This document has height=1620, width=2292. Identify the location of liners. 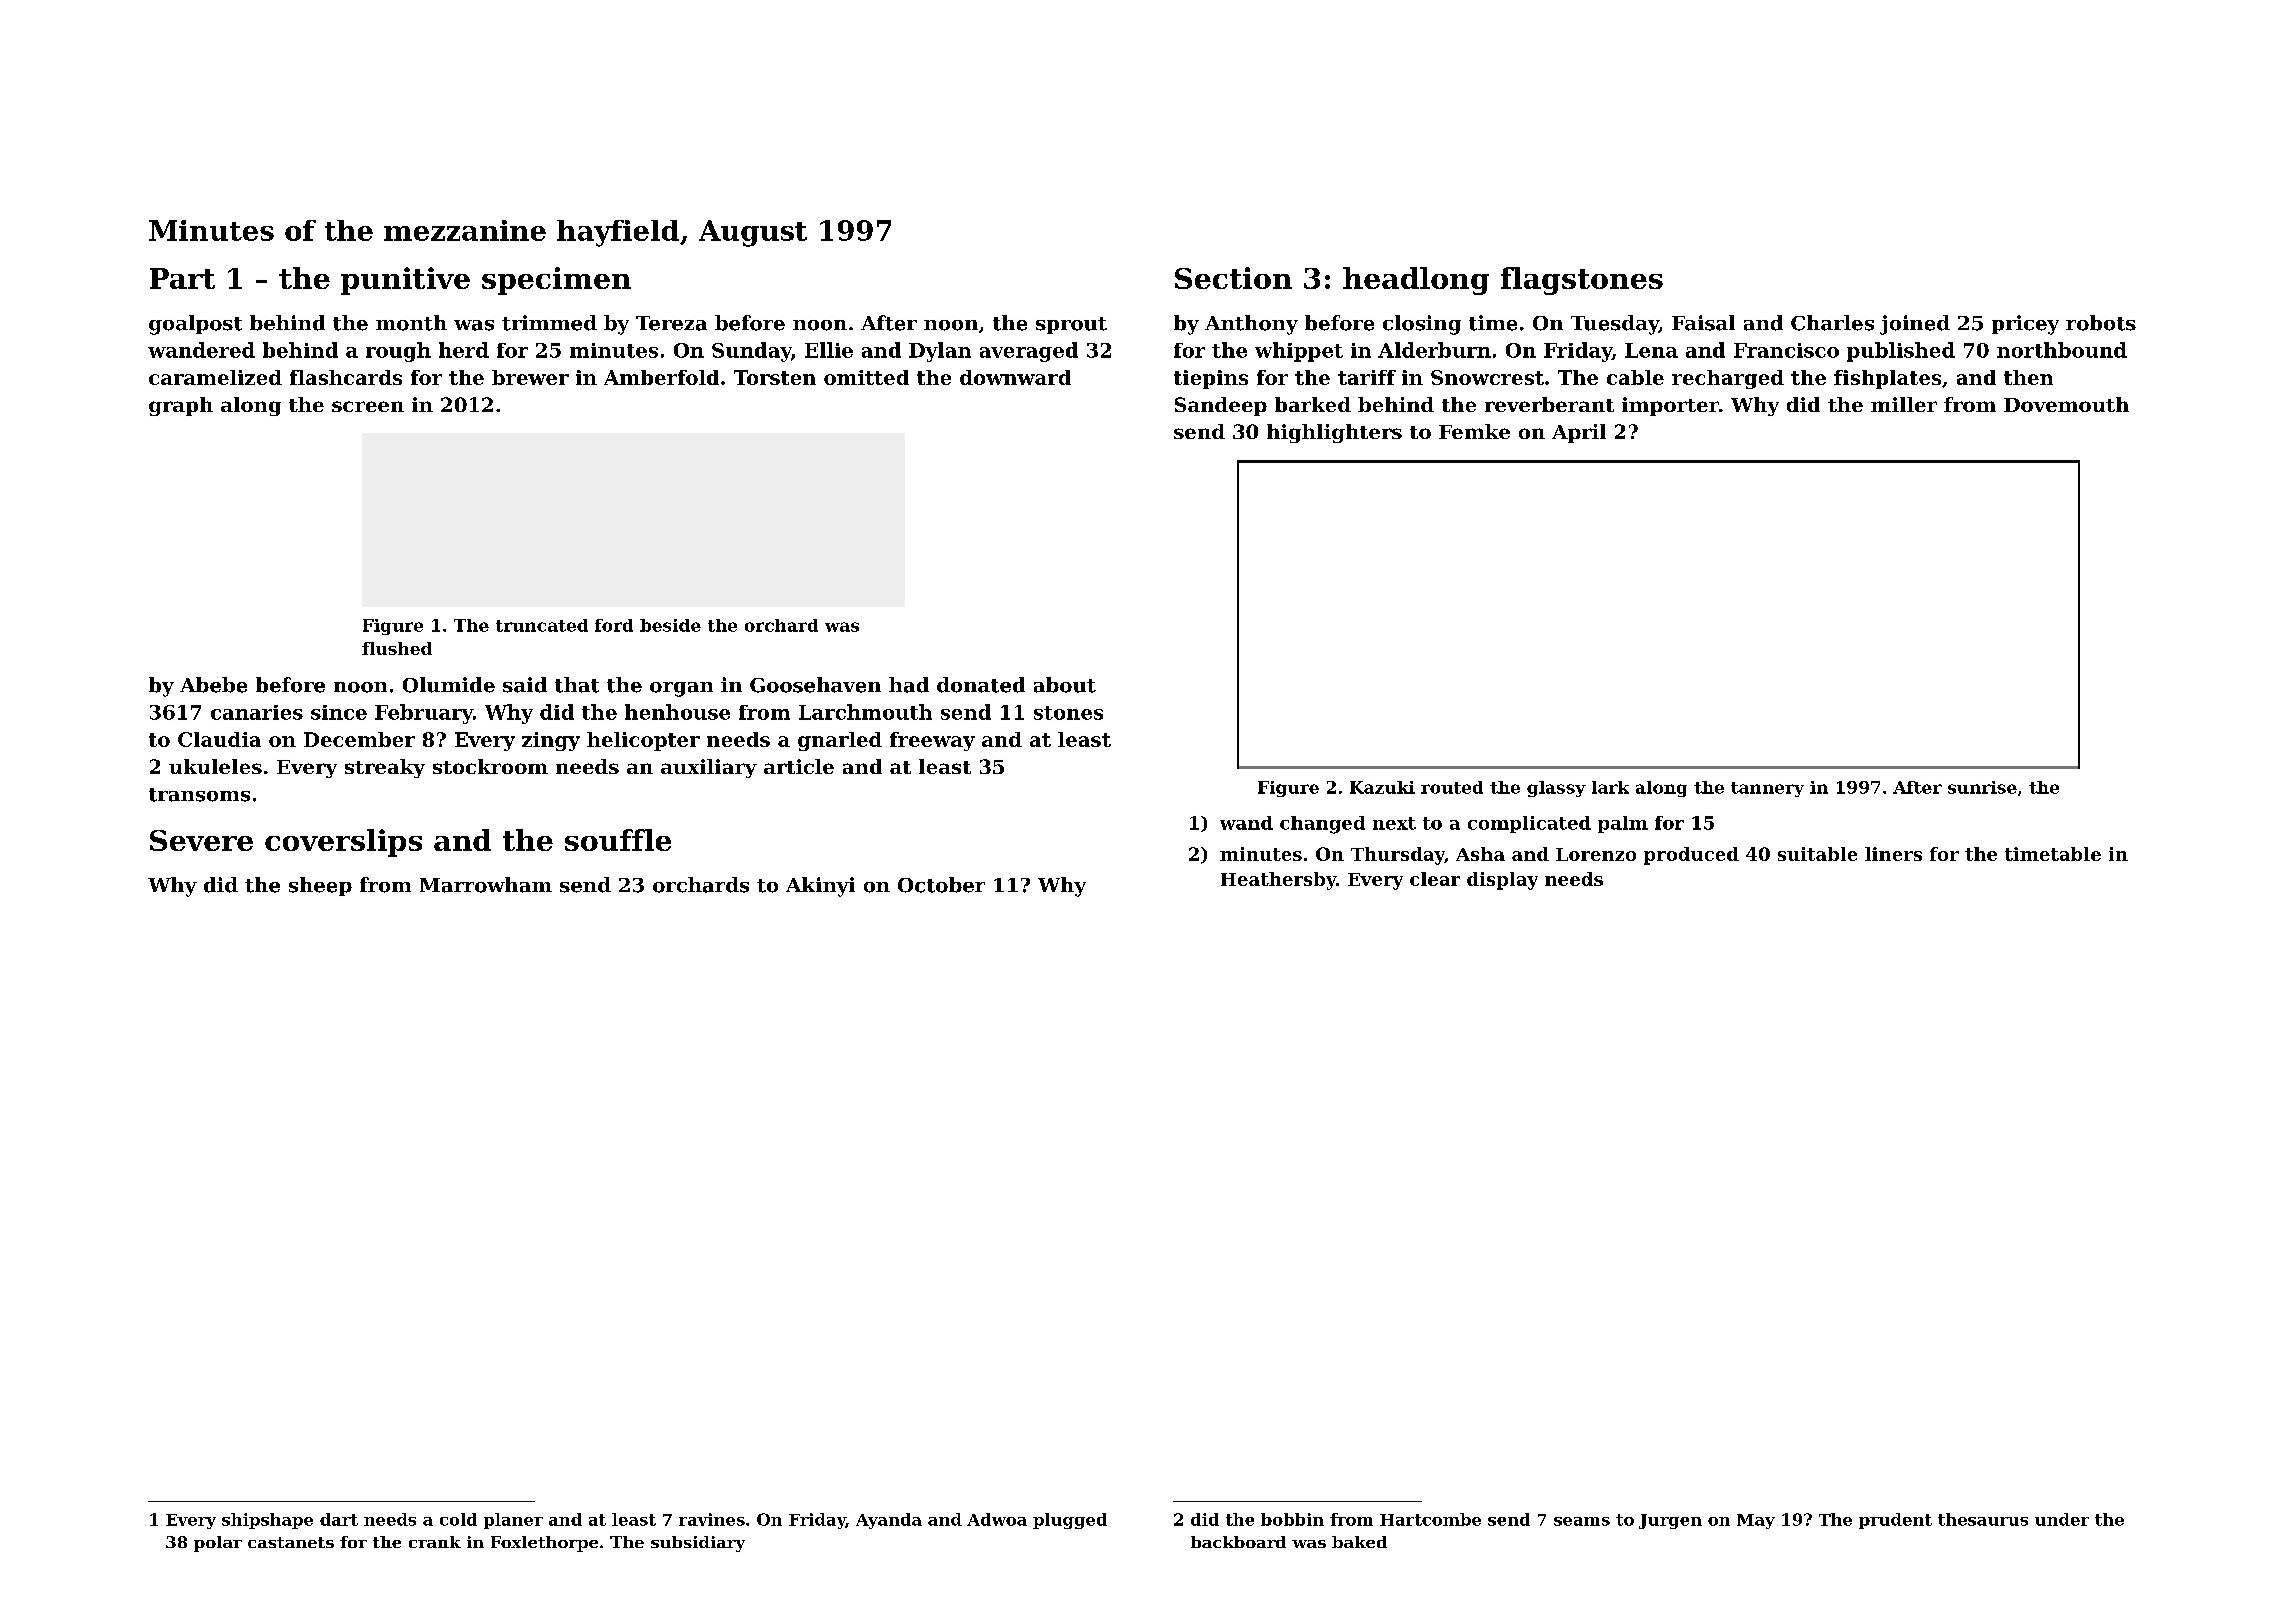
(1893, 854).
